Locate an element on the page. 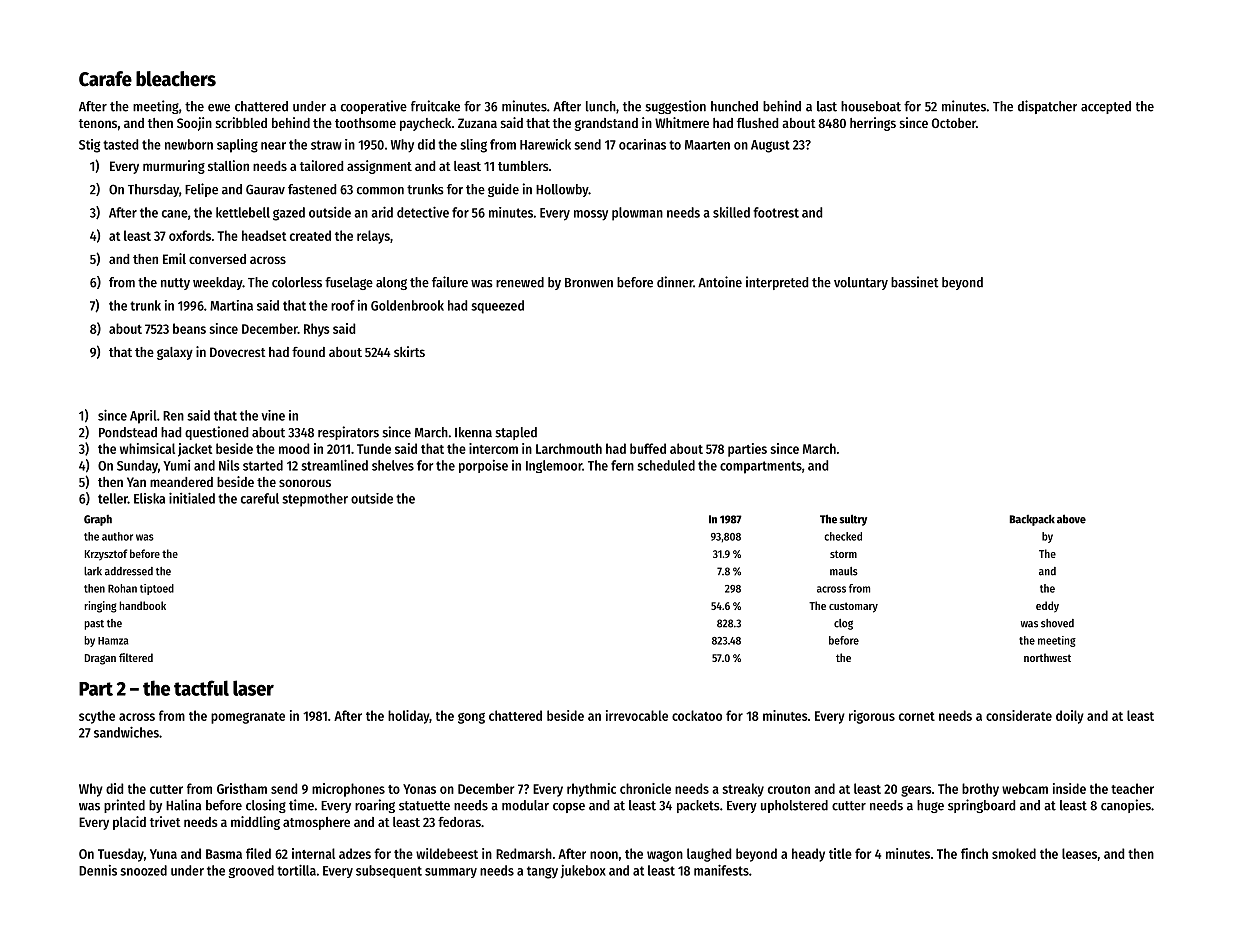 This page has height=952, width=1233. tactful is located at coordinates (201, 688).
